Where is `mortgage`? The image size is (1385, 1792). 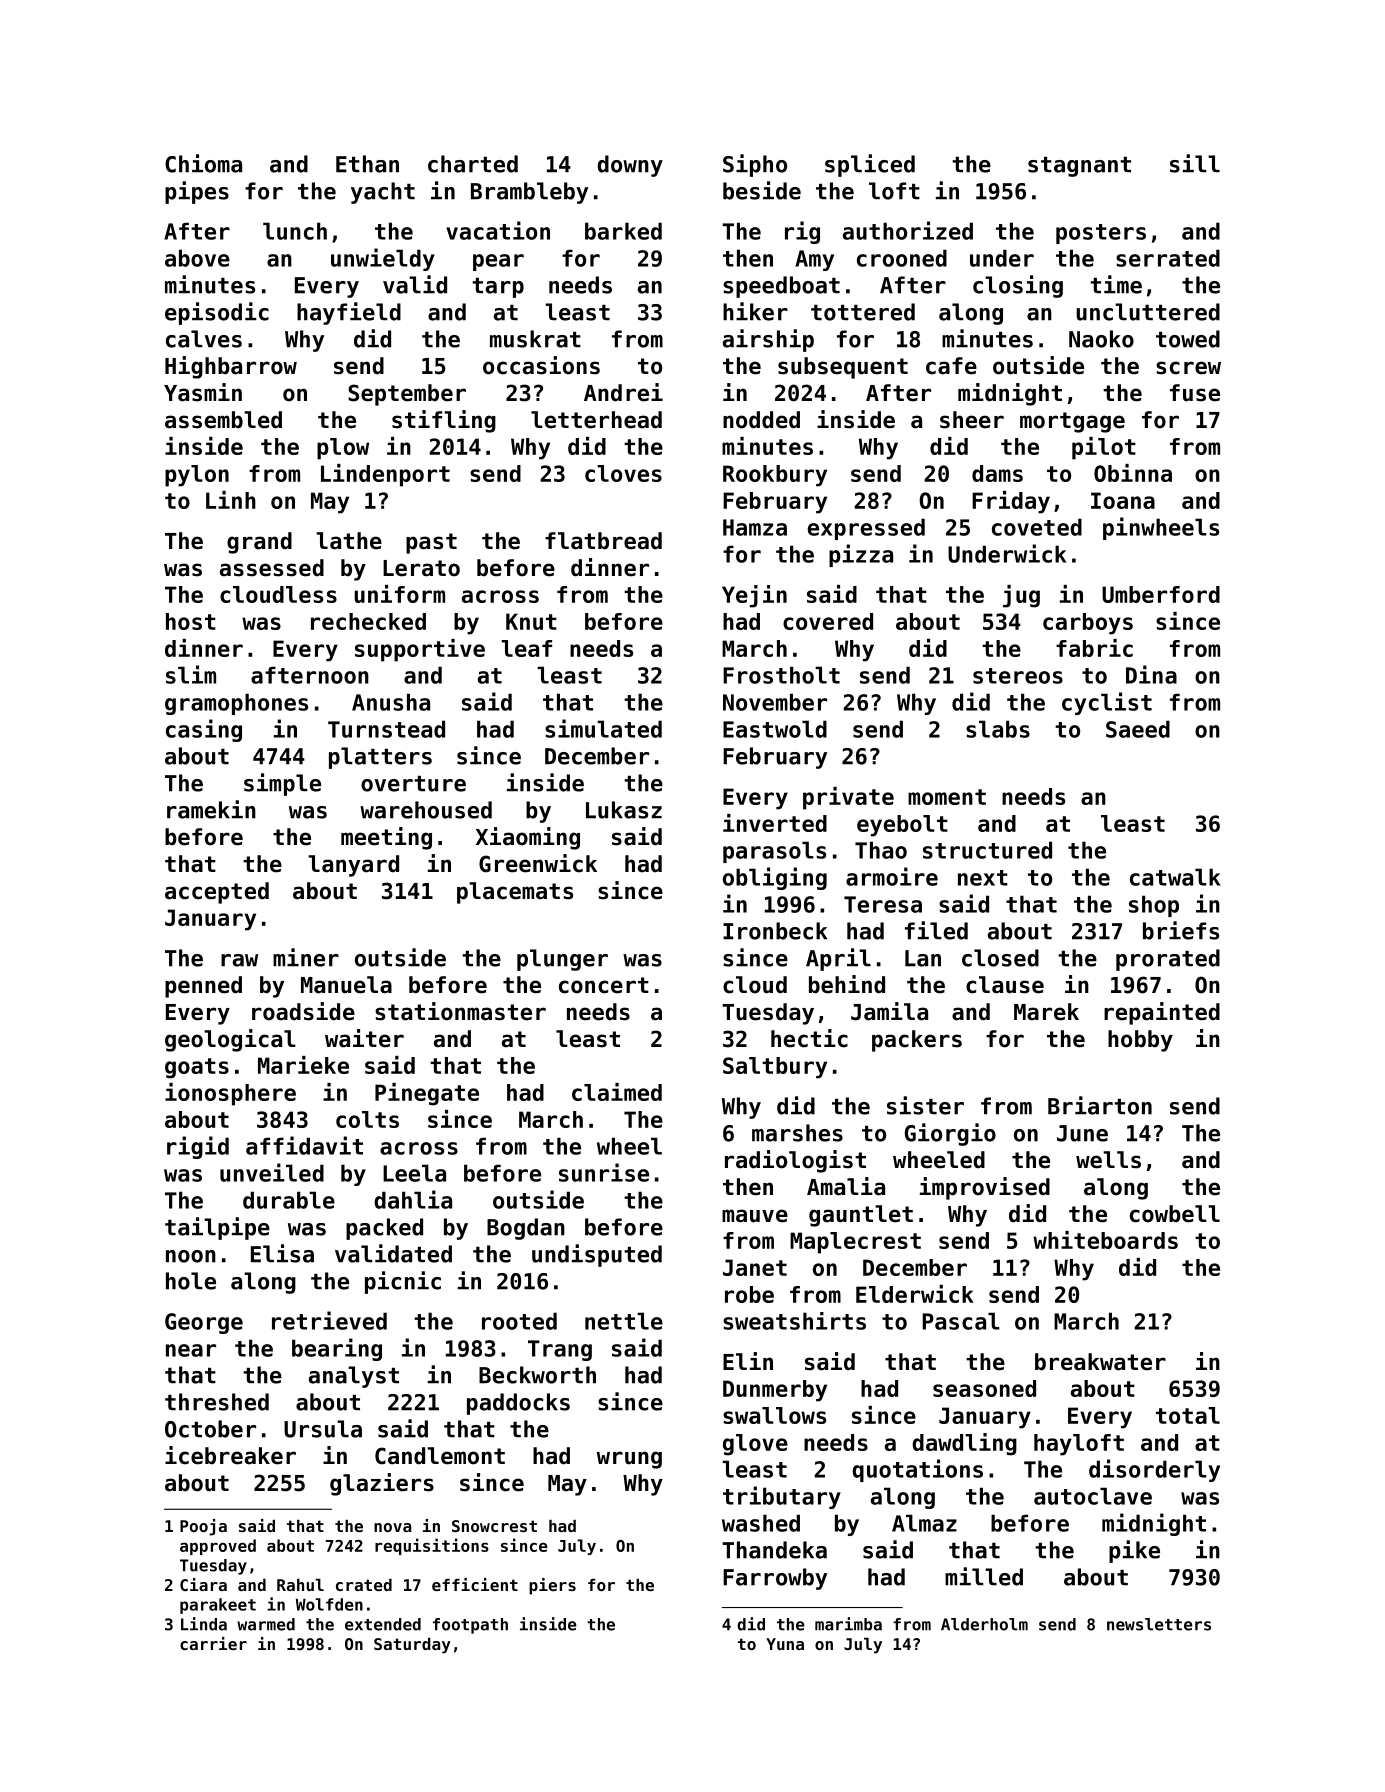 mortgage is located at coordinates (1072, 422).
